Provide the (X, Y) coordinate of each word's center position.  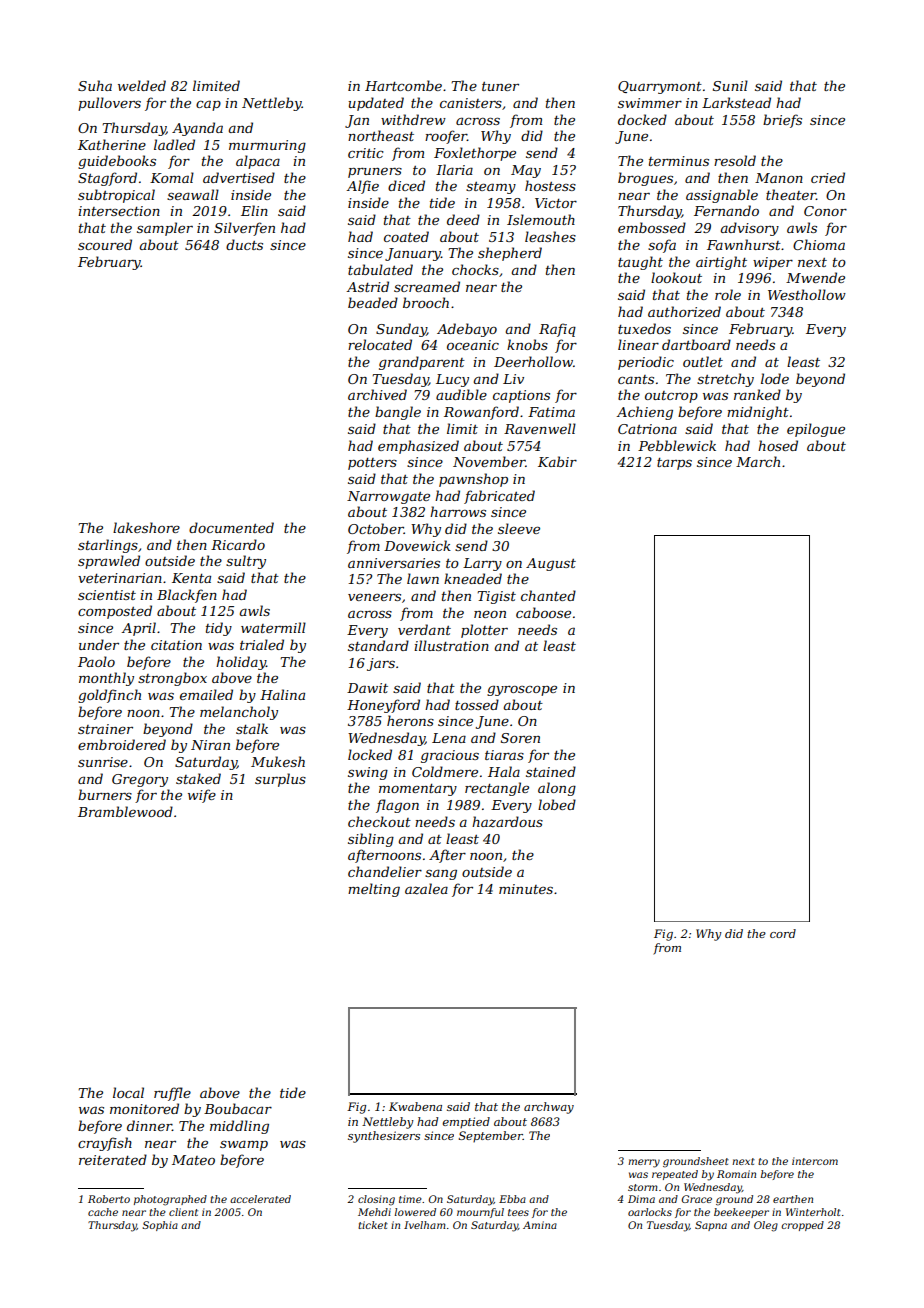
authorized (684, 312)
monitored (144, 1108)
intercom (815, 1161)
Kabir (557, 461)
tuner (500, 86)
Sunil (730, 85)
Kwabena (415, 1106)
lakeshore (146, 527)
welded (142, 85)
